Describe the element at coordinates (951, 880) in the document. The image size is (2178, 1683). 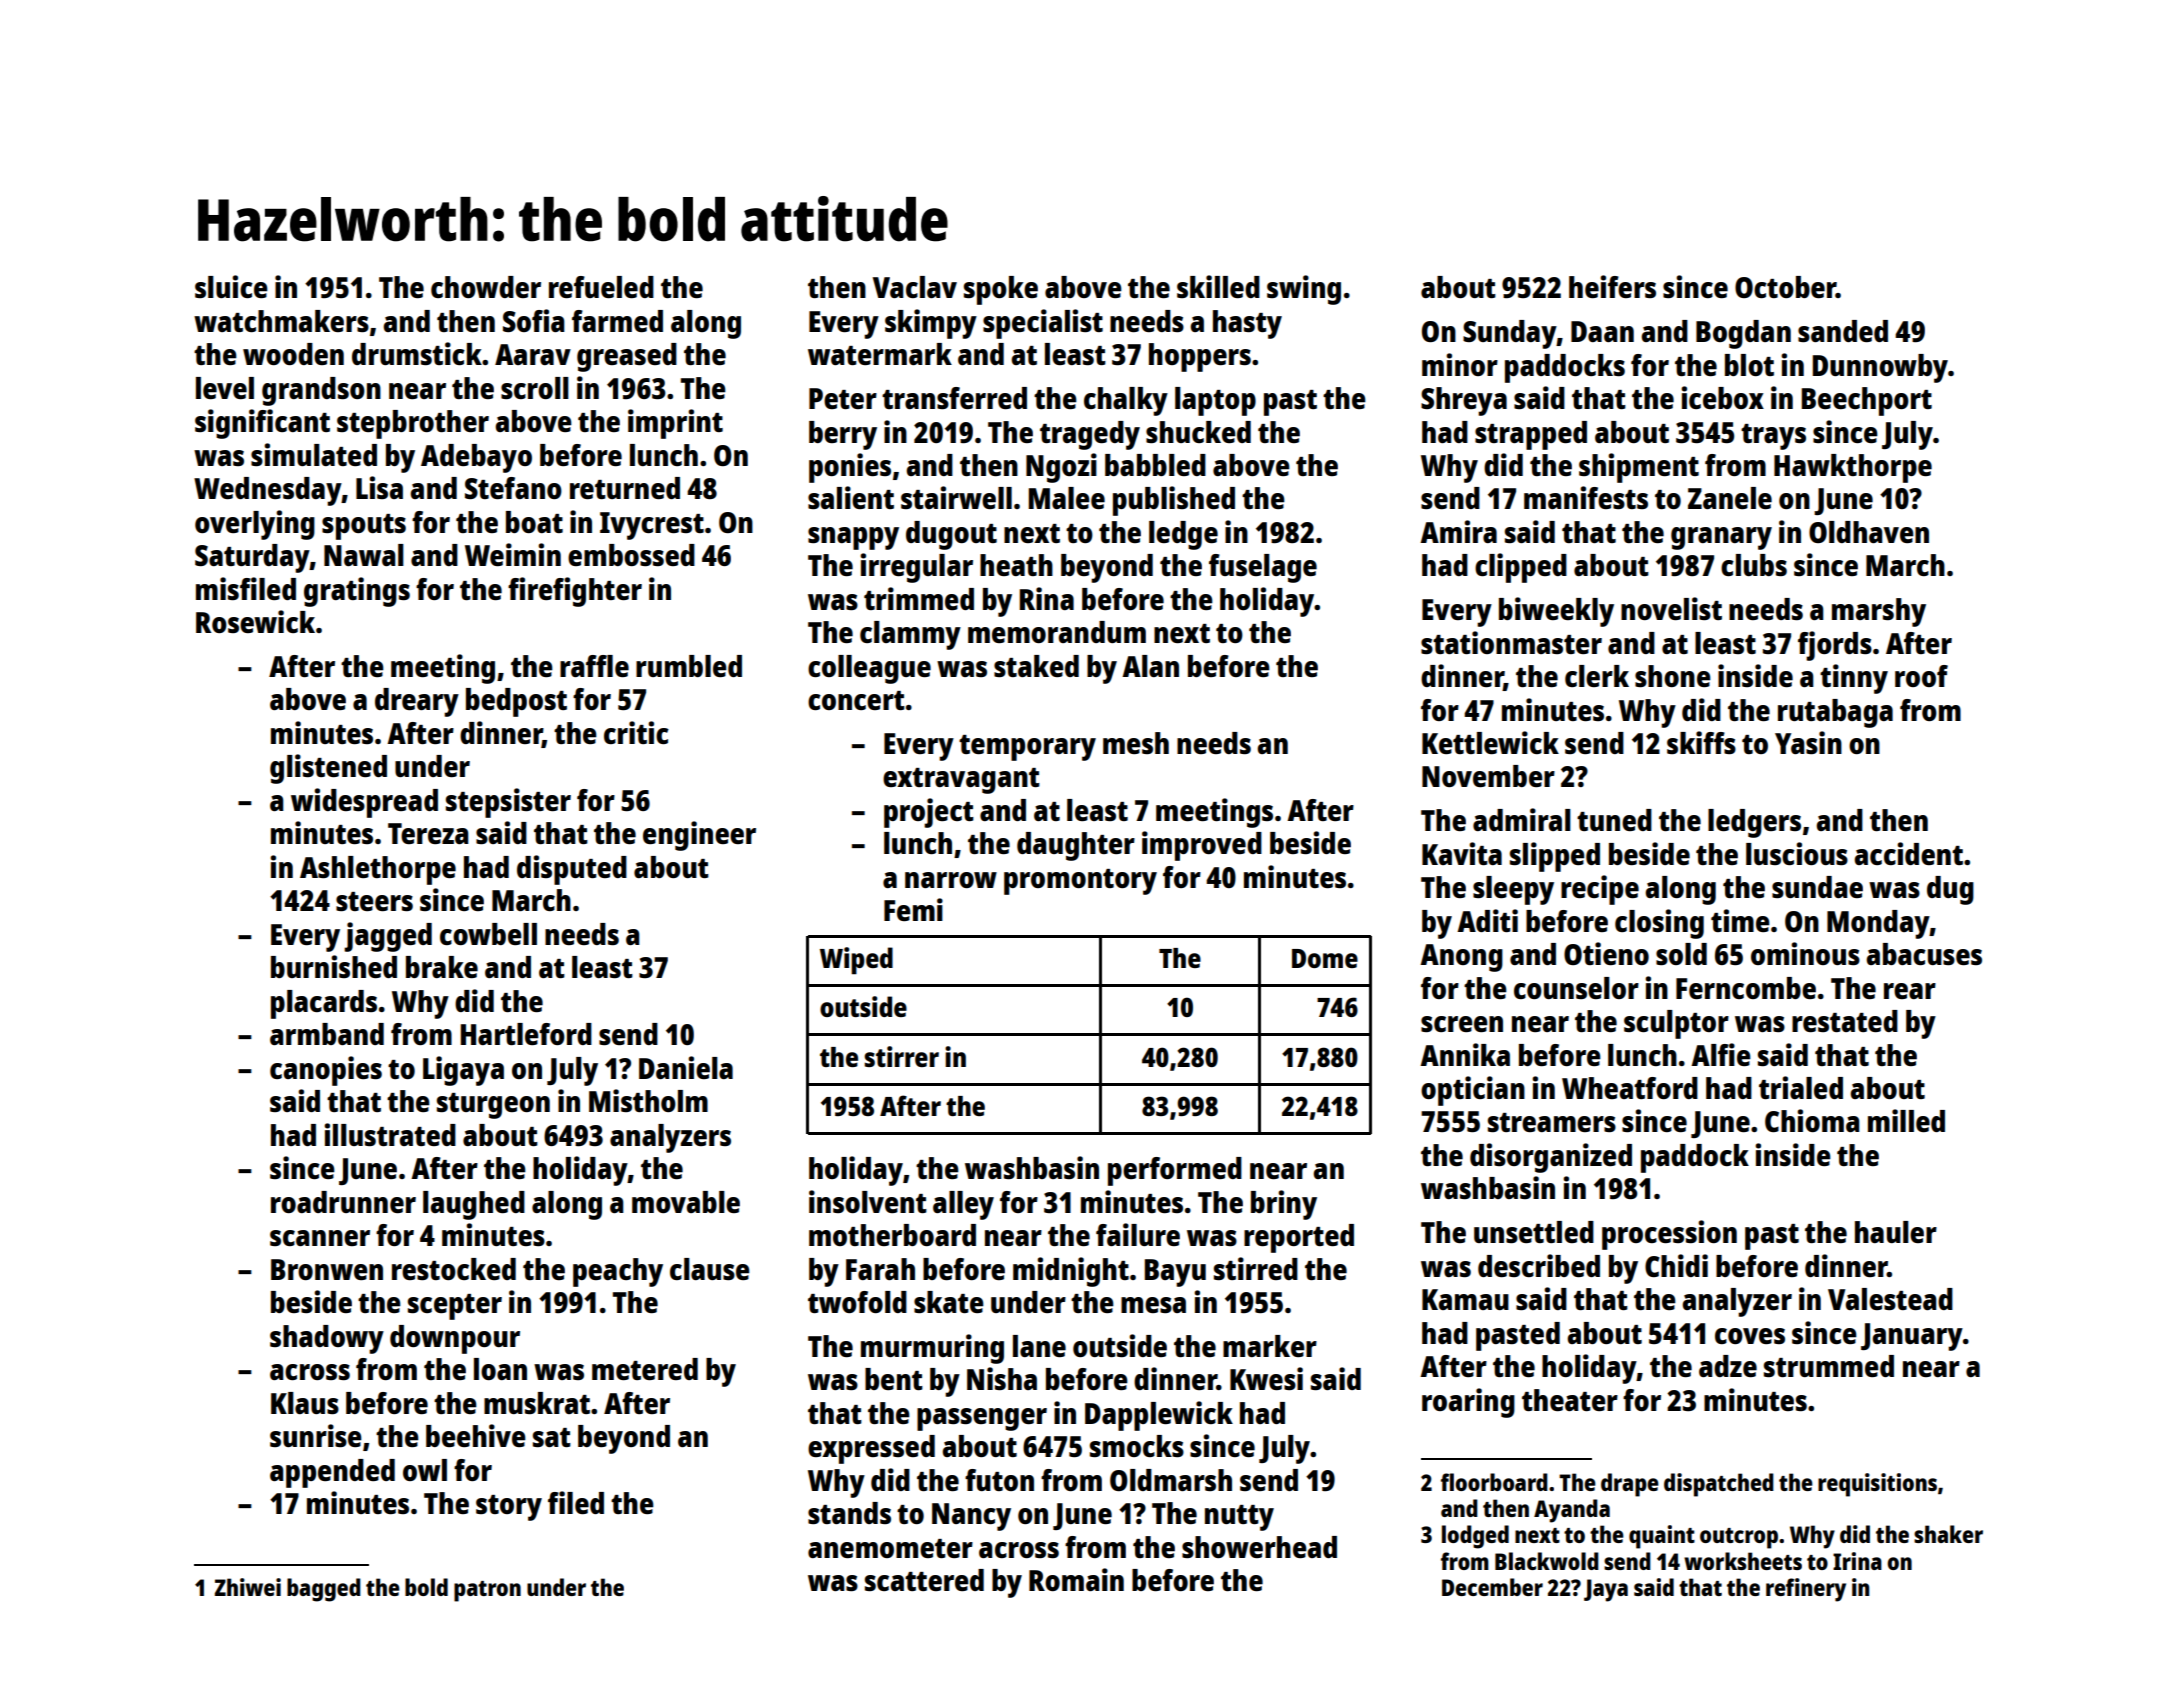
I see `narrow` at that location.
